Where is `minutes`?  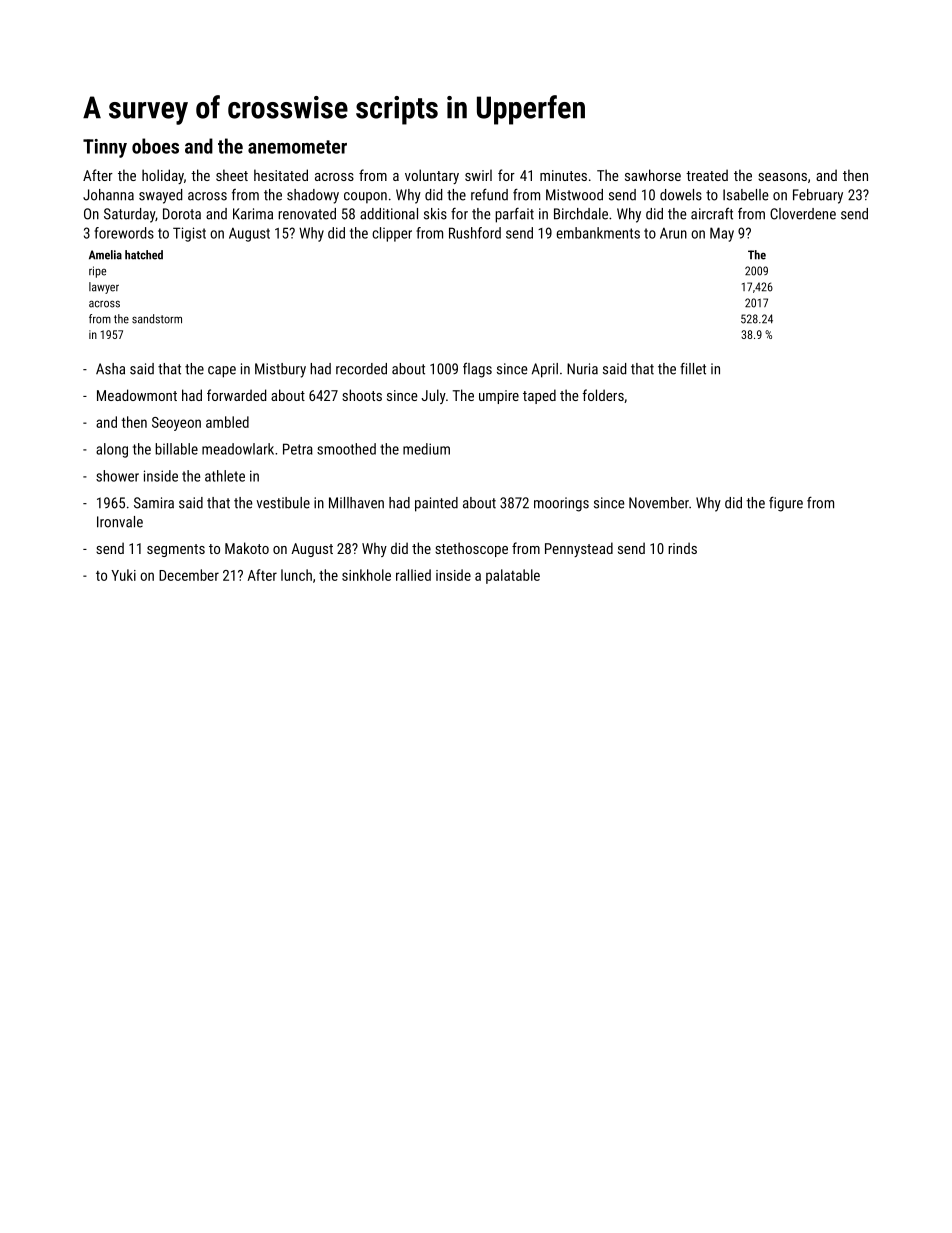 minutes is located at coordinates (563, 175).
